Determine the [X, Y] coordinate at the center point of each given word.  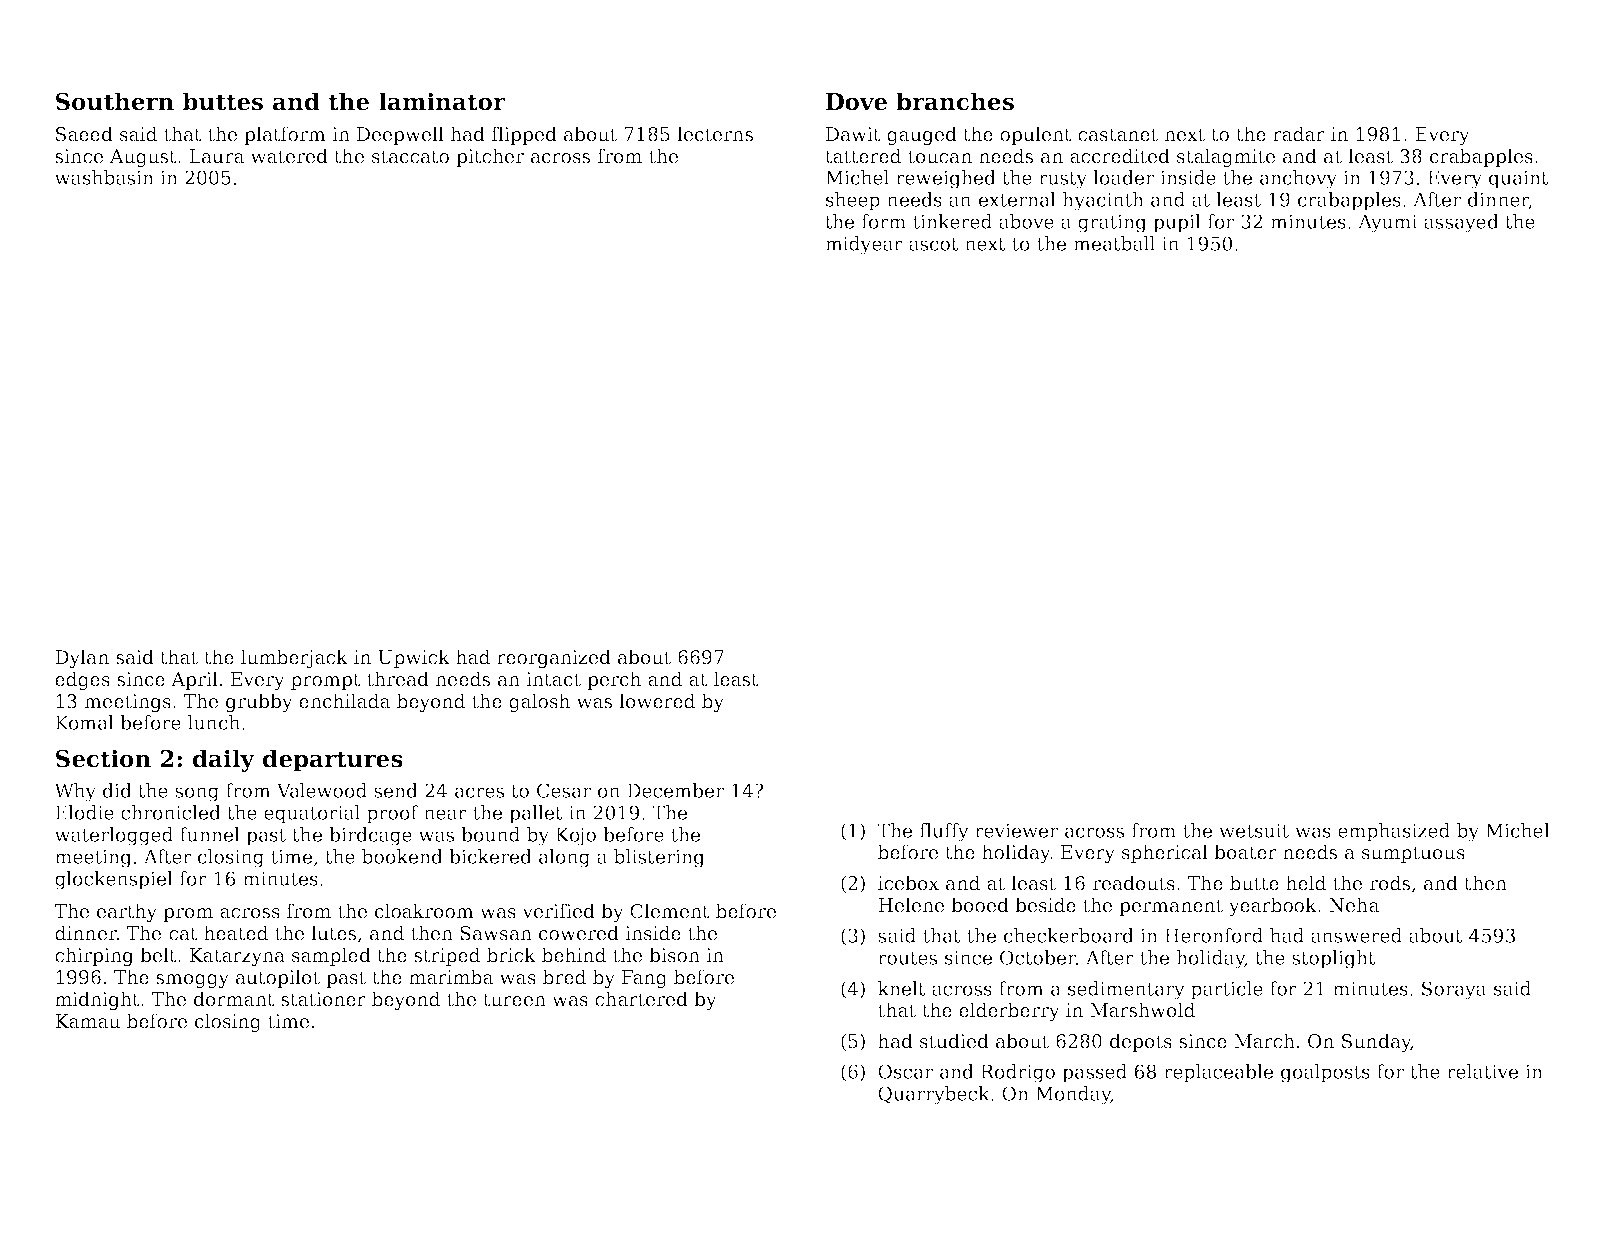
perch [614, 680]
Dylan [82, 658]
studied [954, 1041]
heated [236, 933]
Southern [115, 101]
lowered [657, 701]
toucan [940, 157]
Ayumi [1387, 223]
